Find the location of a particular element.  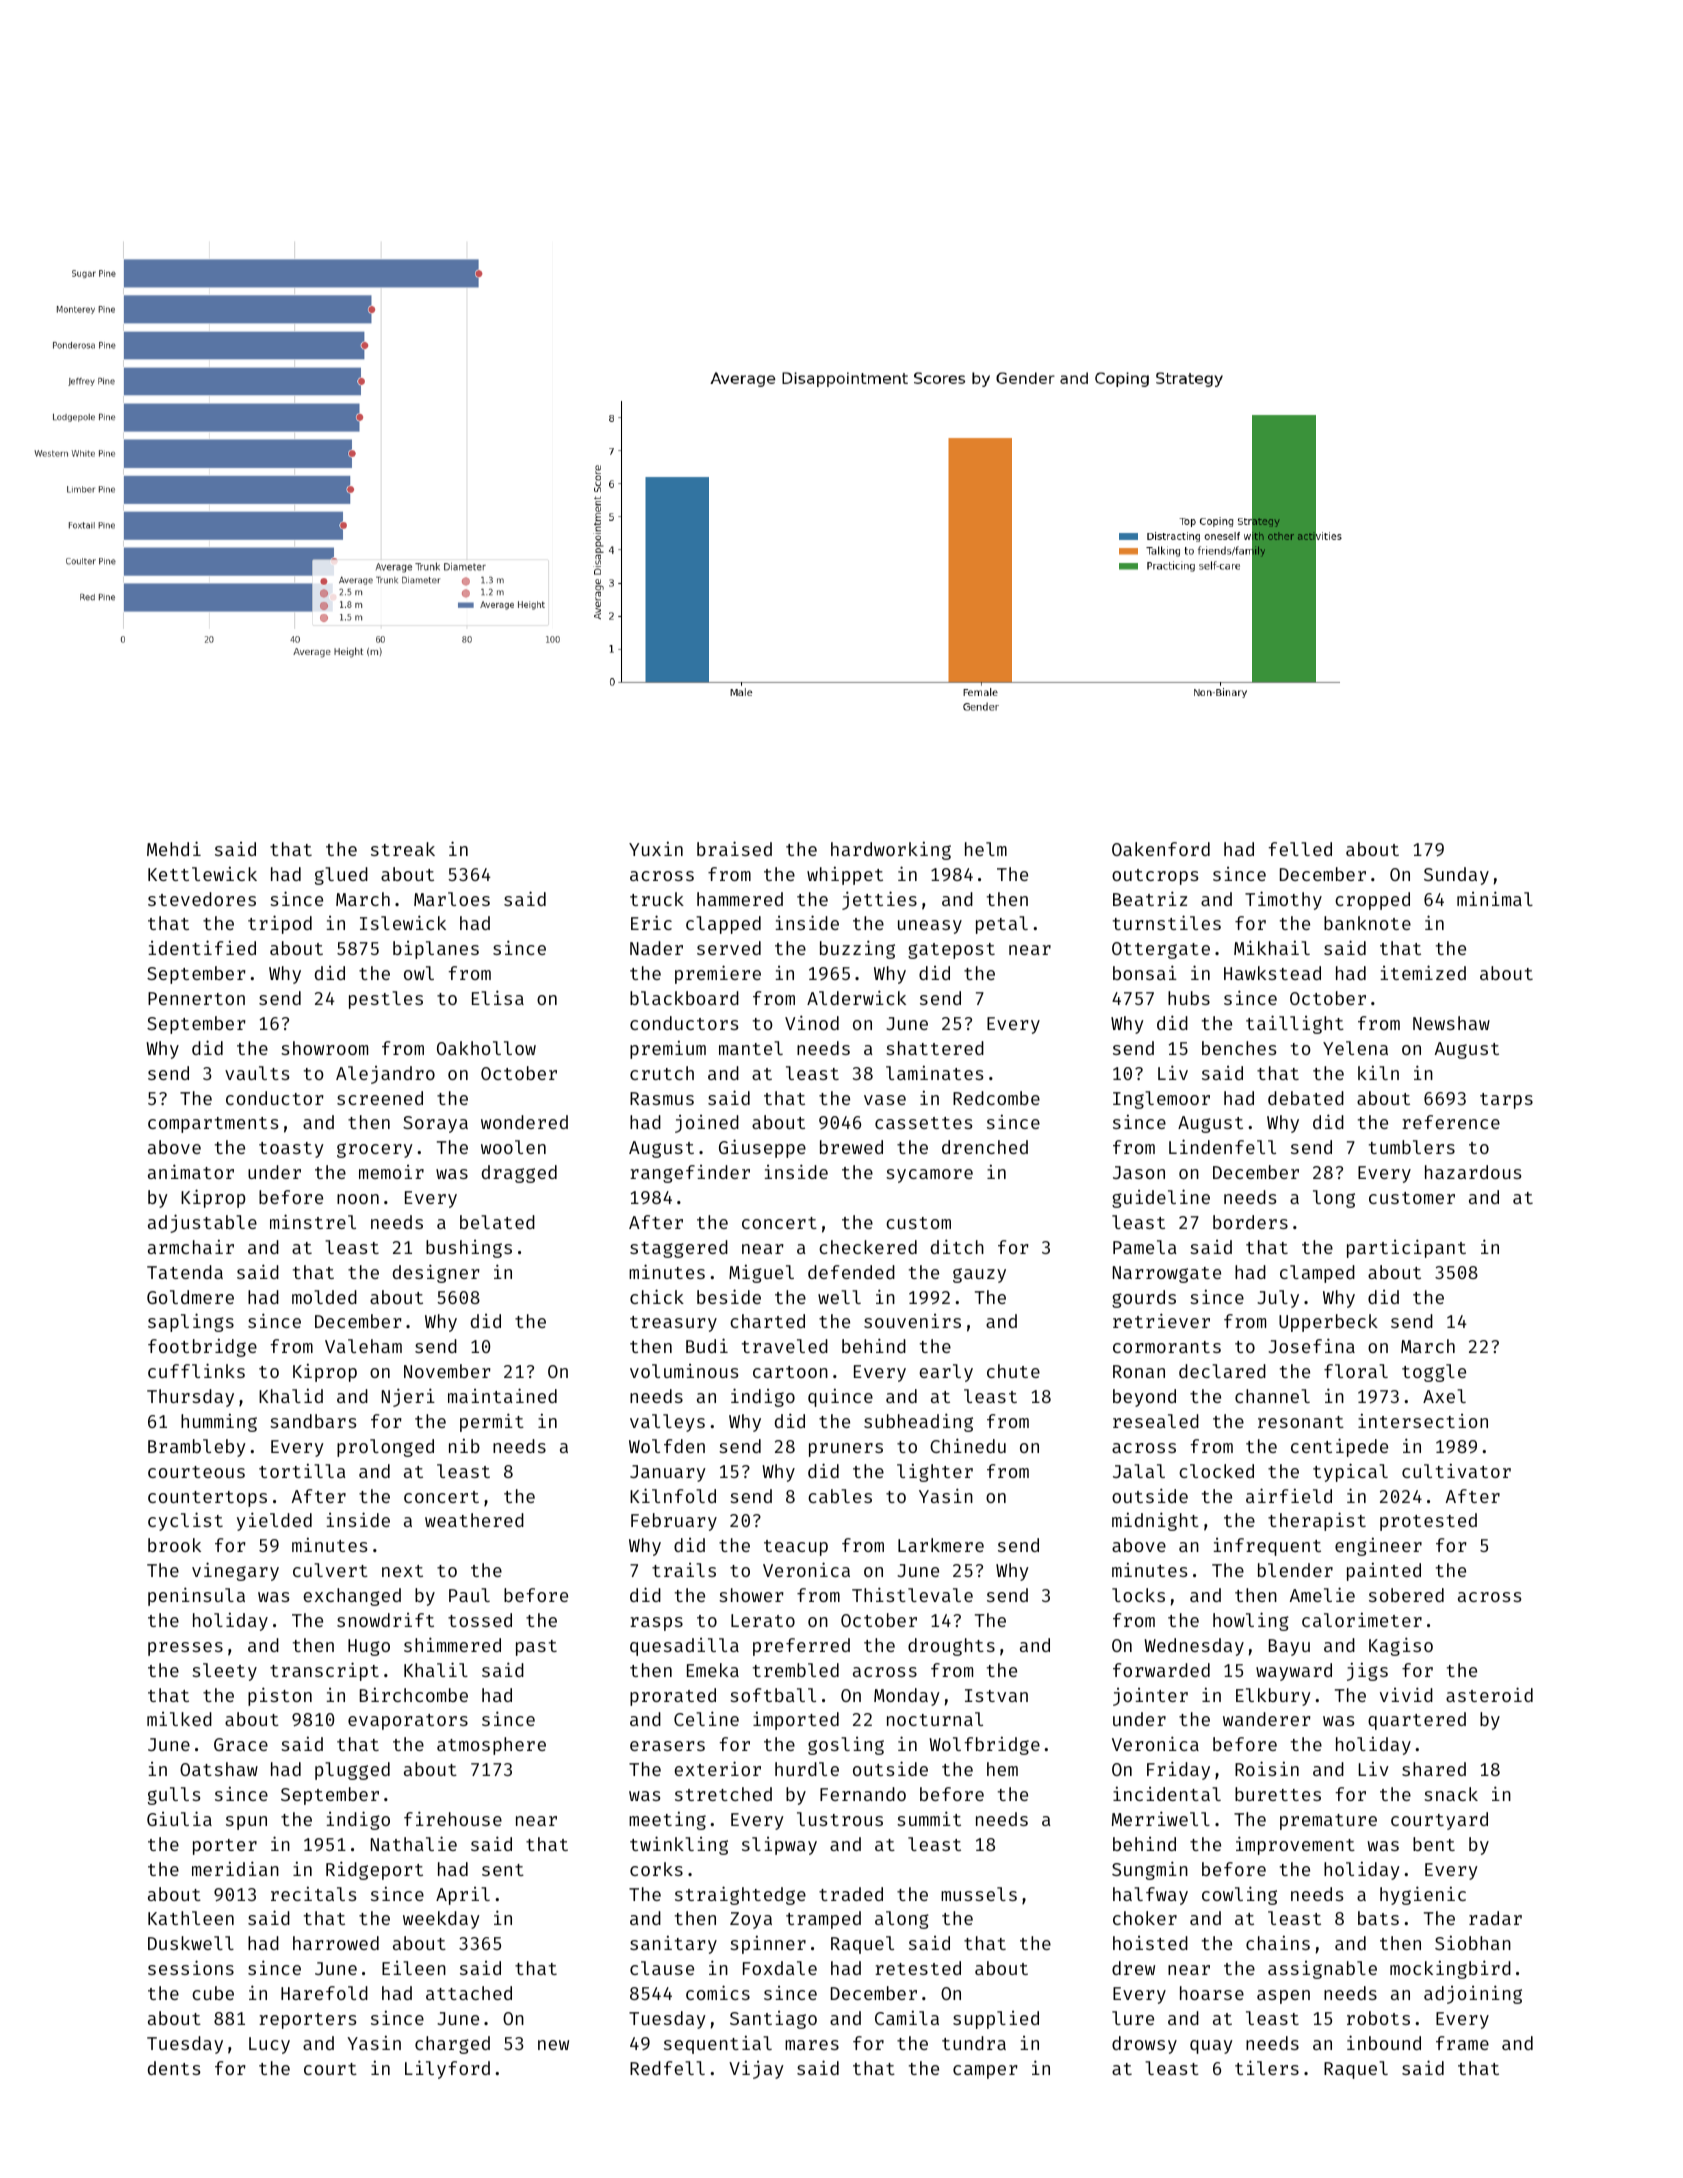

incidental is located at coordinates (1167, 1793).
